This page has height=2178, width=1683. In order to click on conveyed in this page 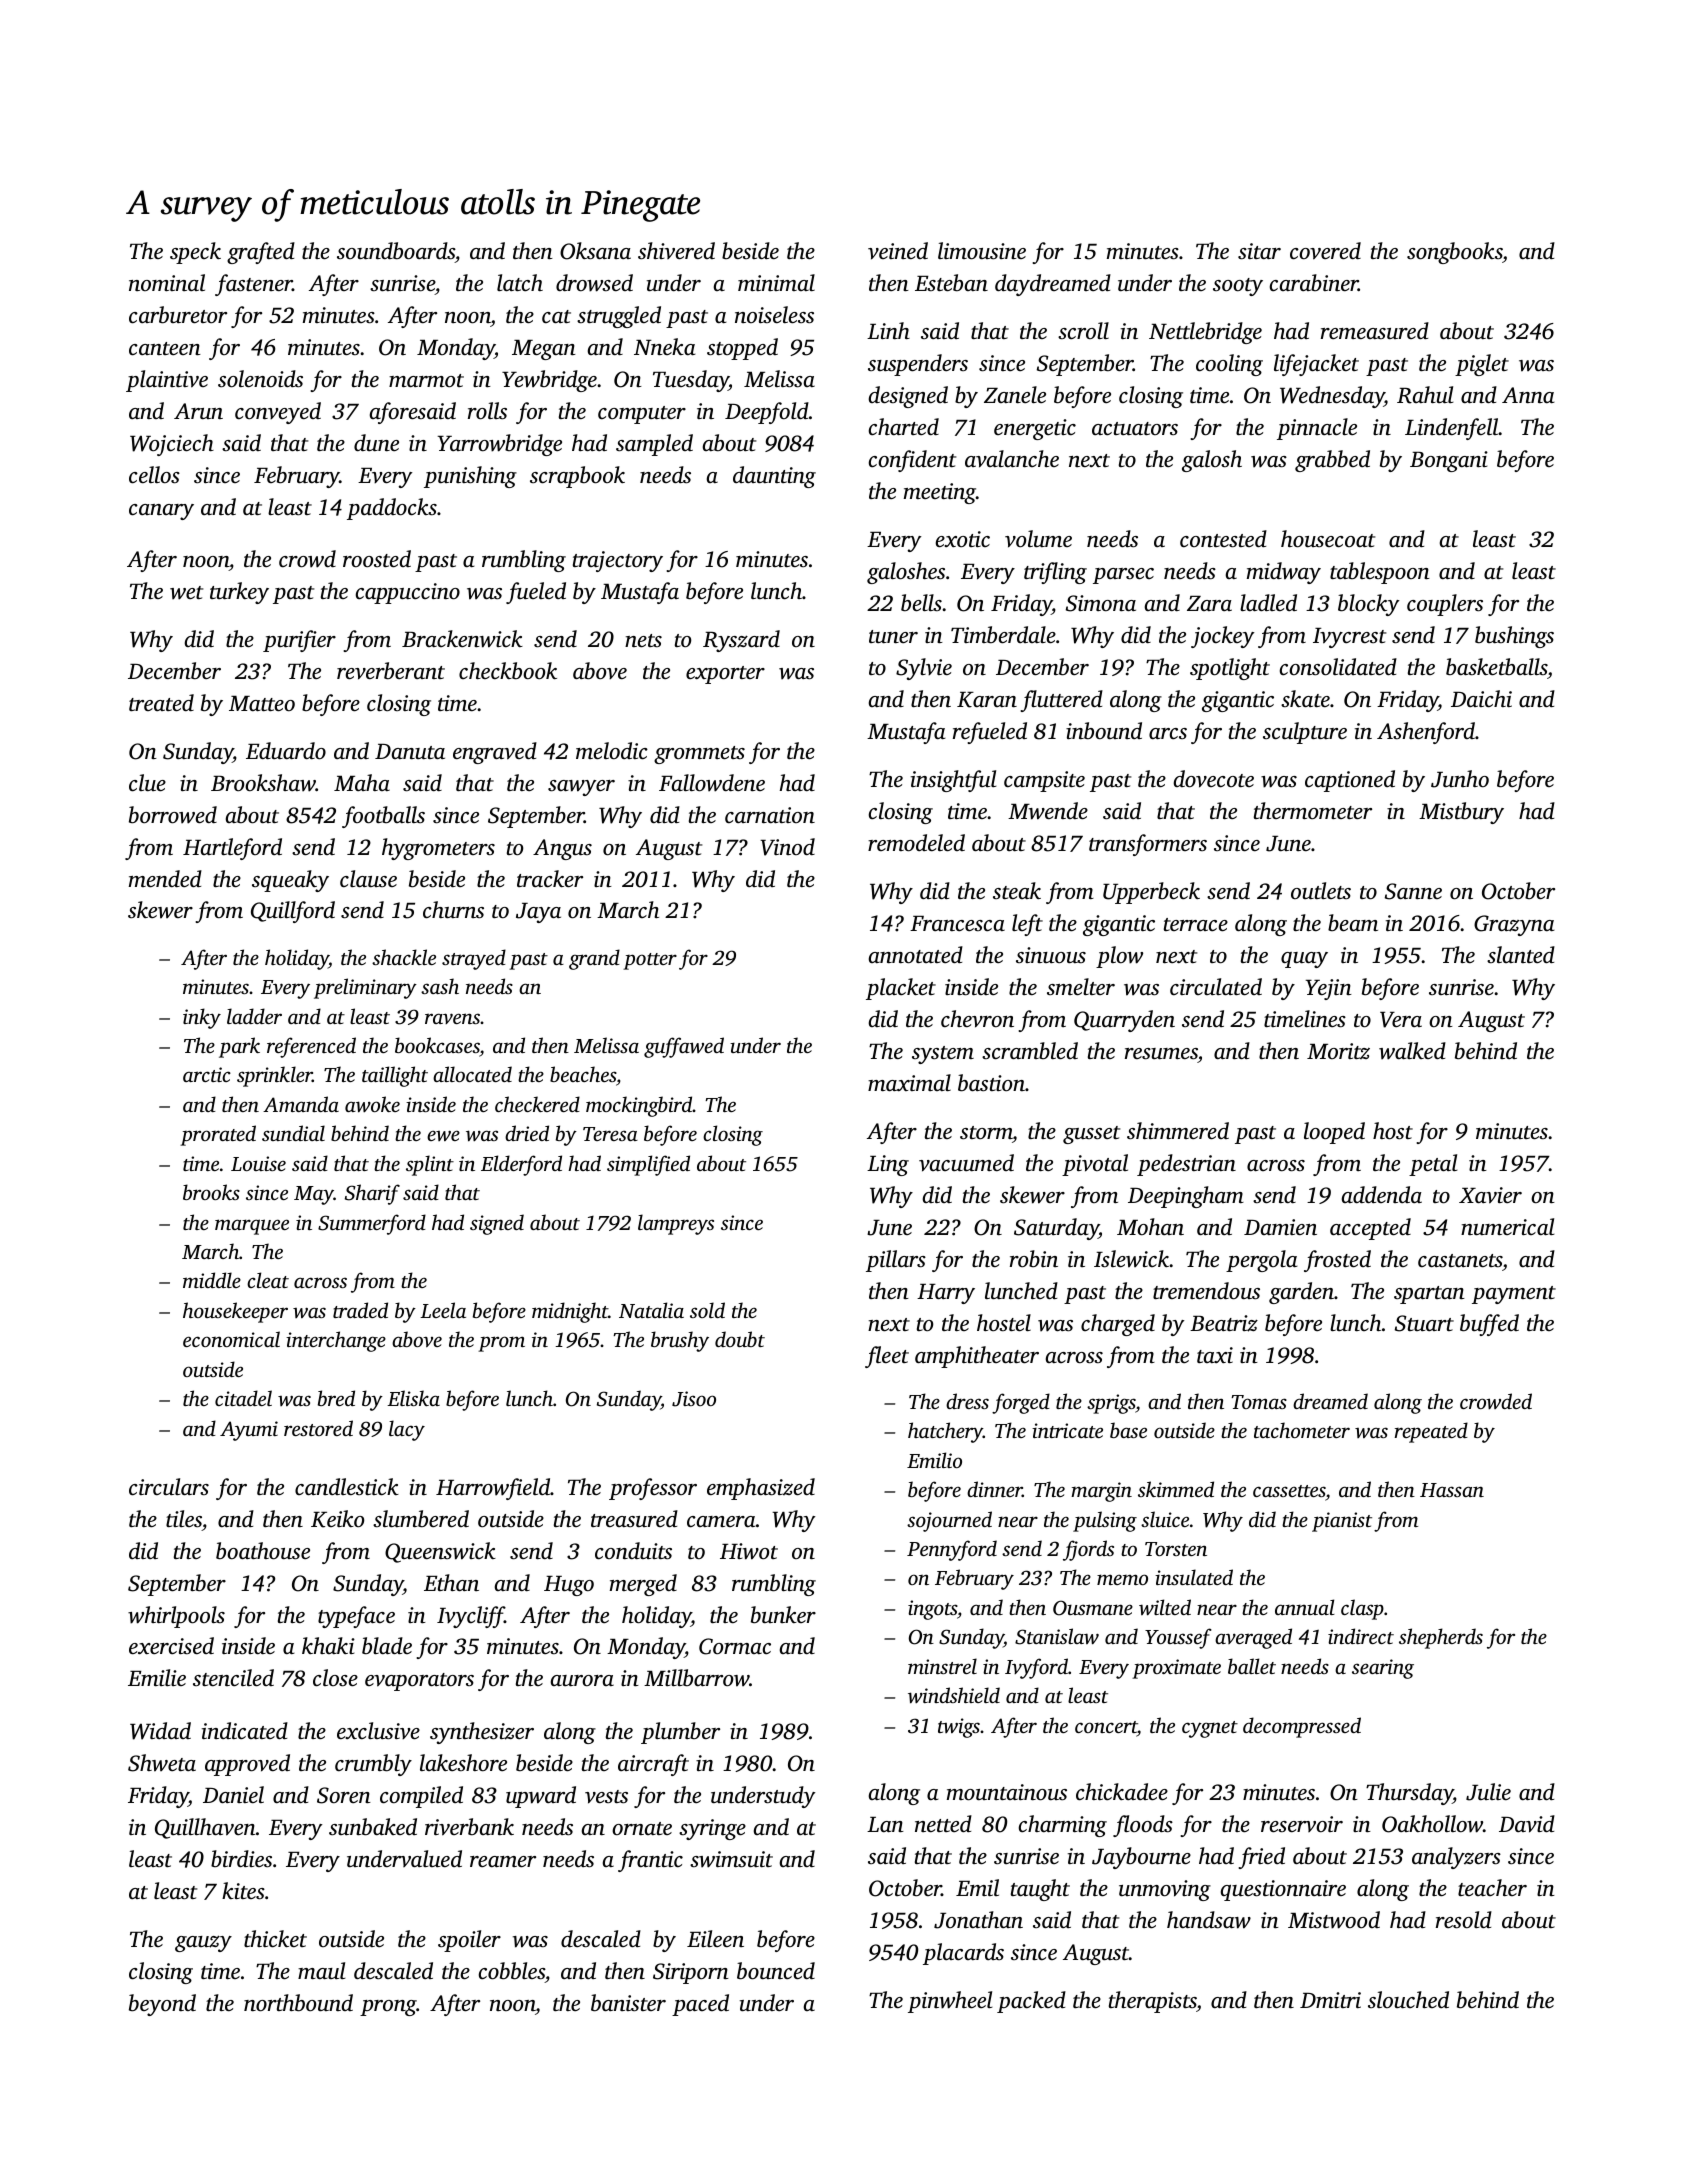, I will do `click(278, 413)`.
